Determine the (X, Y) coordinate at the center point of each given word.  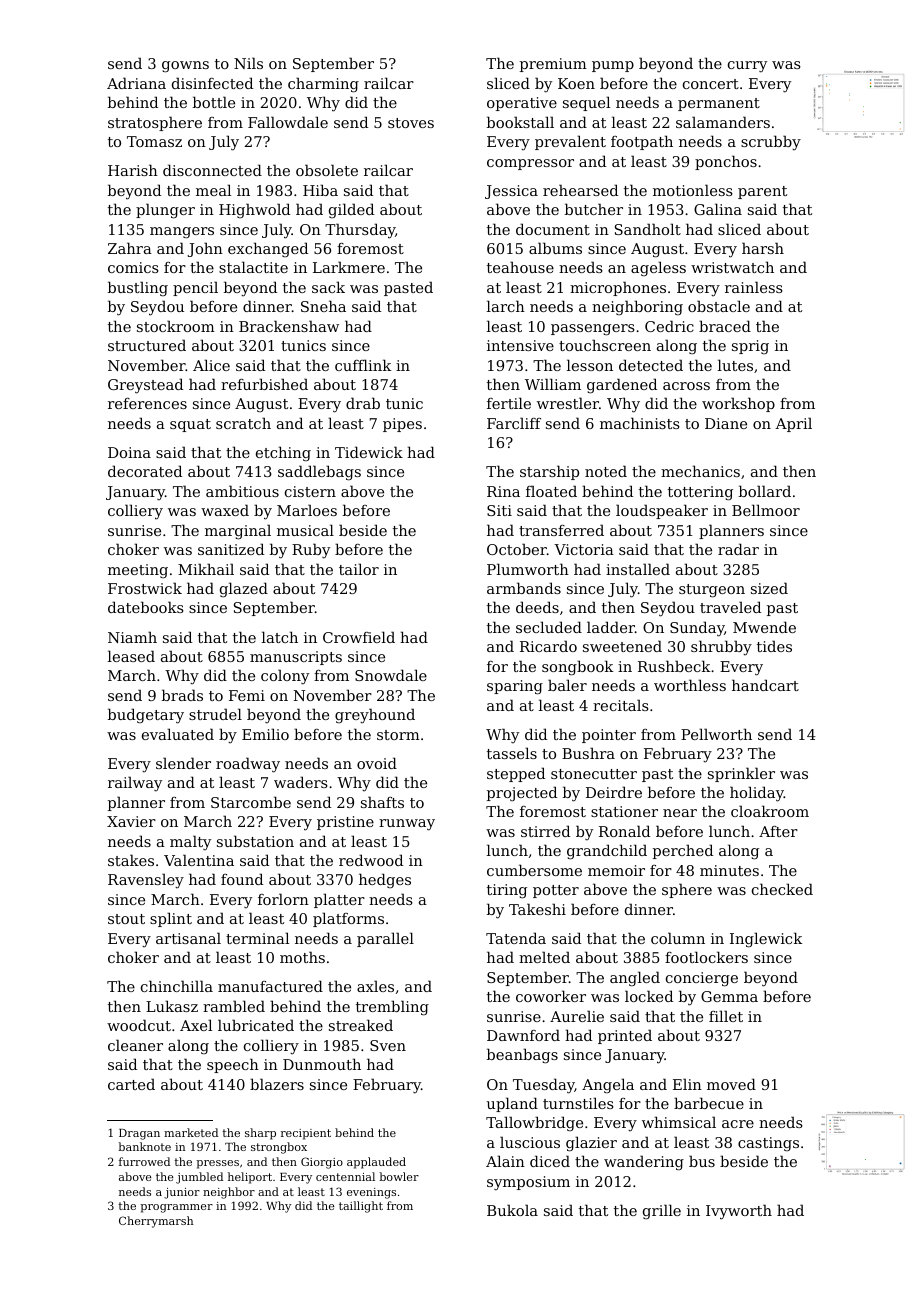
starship (549, 472)
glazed (244, 590)
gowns (185, 67)
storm (398, 735)
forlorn (283, 899)
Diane (726, 423)
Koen (576, 83)
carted (131, 1084)
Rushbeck (674, 666)
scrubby (771, 143)
